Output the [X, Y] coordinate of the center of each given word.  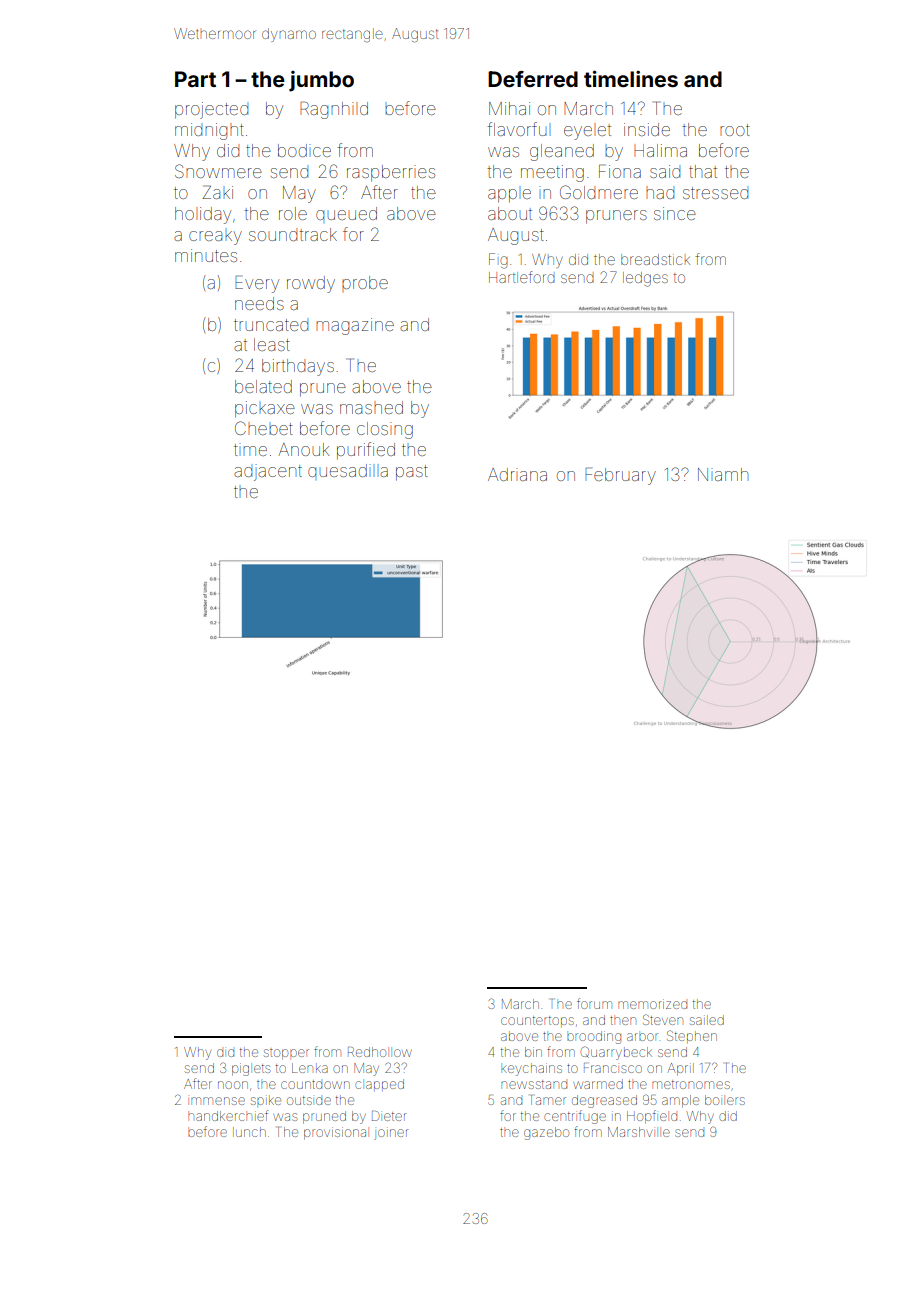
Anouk [304, 449]
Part [195, 79]
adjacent [268, 472]
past [412, 473]
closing [385, 430]
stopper [286, 1054]
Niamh [723, 474]
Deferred [533, 79]
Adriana [517, 474]
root [735, 130]
